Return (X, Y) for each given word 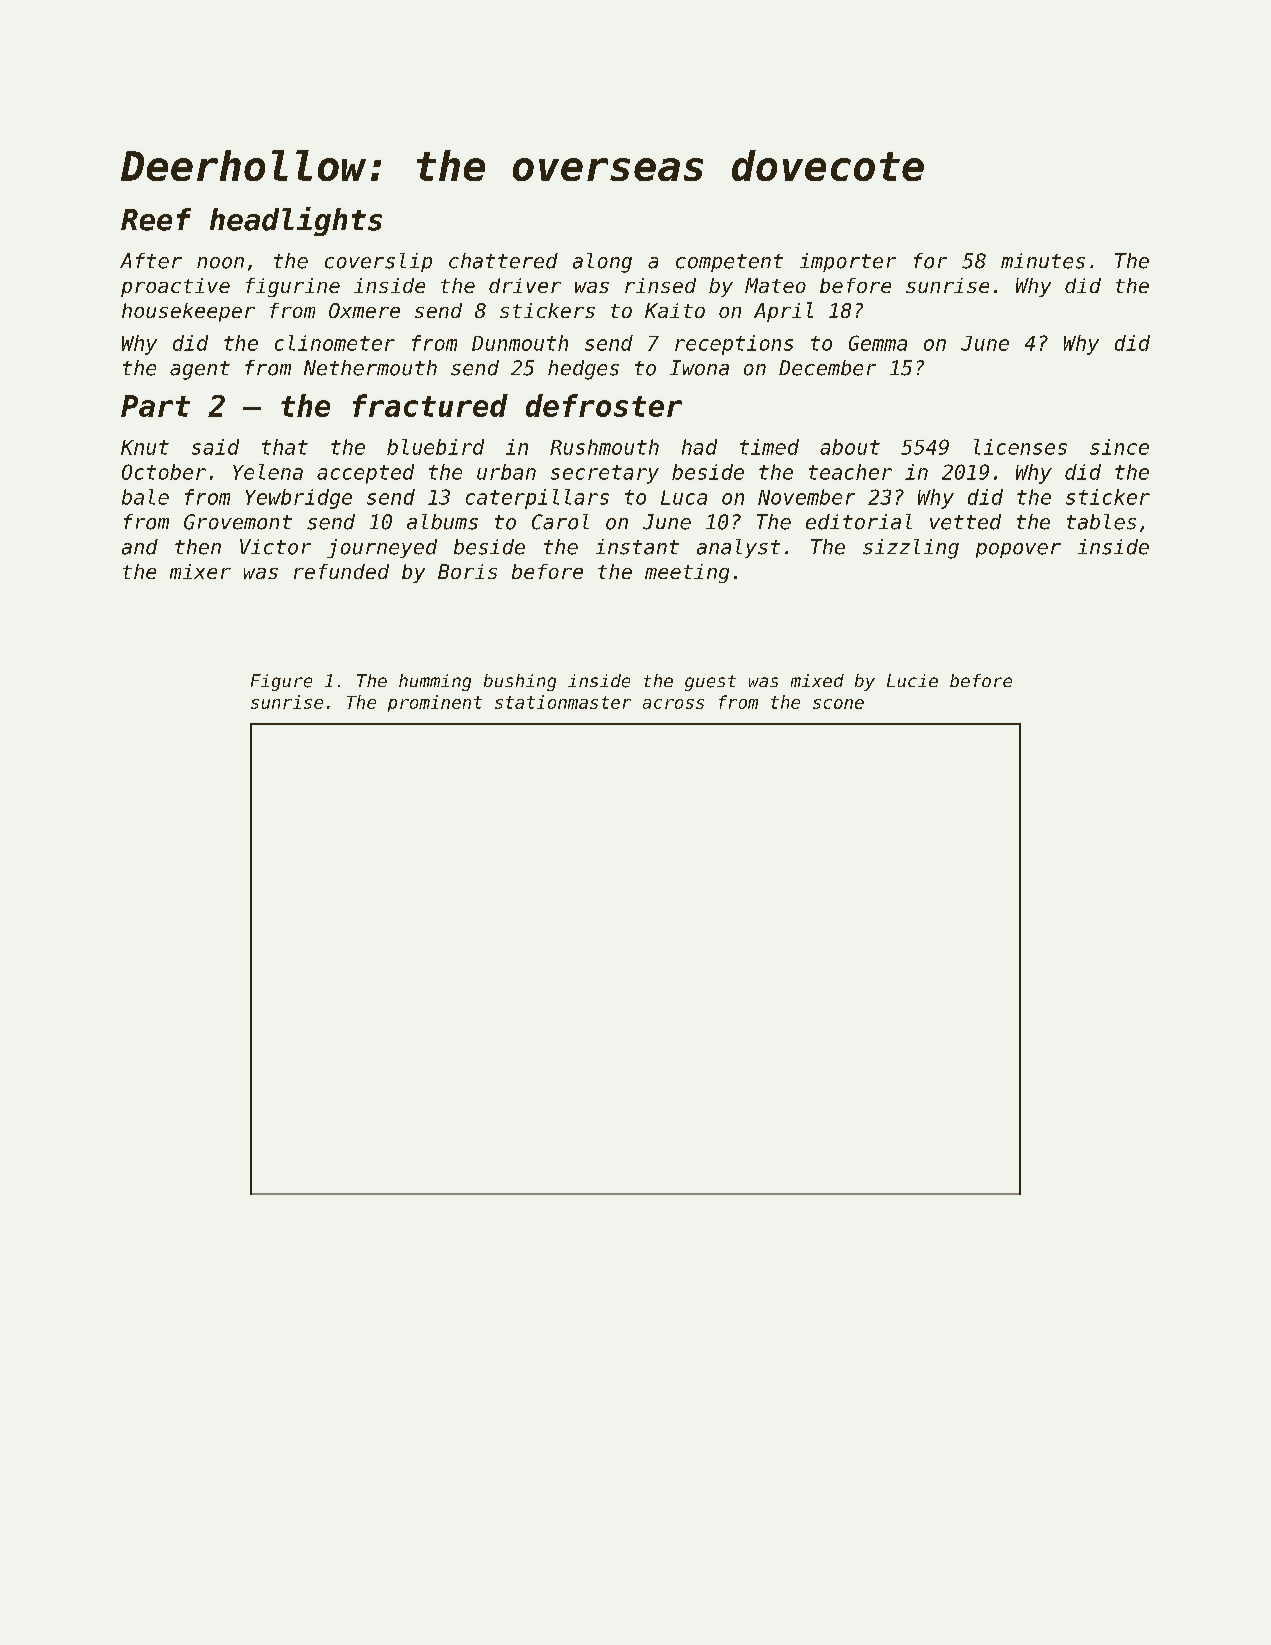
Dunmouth (520, 343)
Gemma (878, 343)
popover (1018, 550)
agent (200, 370)
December (827, 368)
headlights (296, 221)
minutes (1043, 261)
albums (442, 522)
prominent (435, 703)
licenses (1020, 447)
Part (155, 406)
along (602, 263)
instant (637, 547)
